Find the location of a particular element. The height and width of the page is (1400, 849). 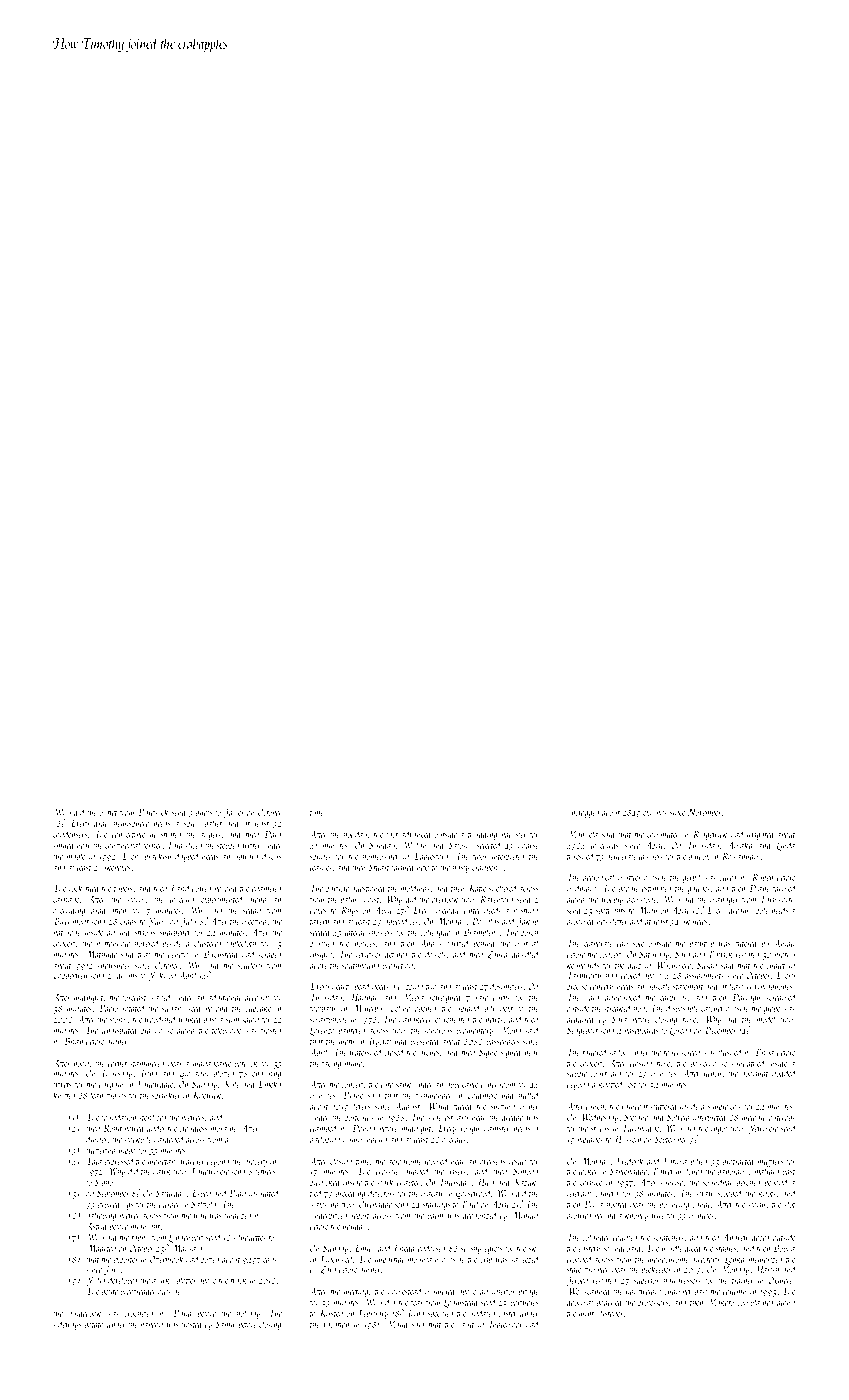

November is located at coordinates (704, 812).
